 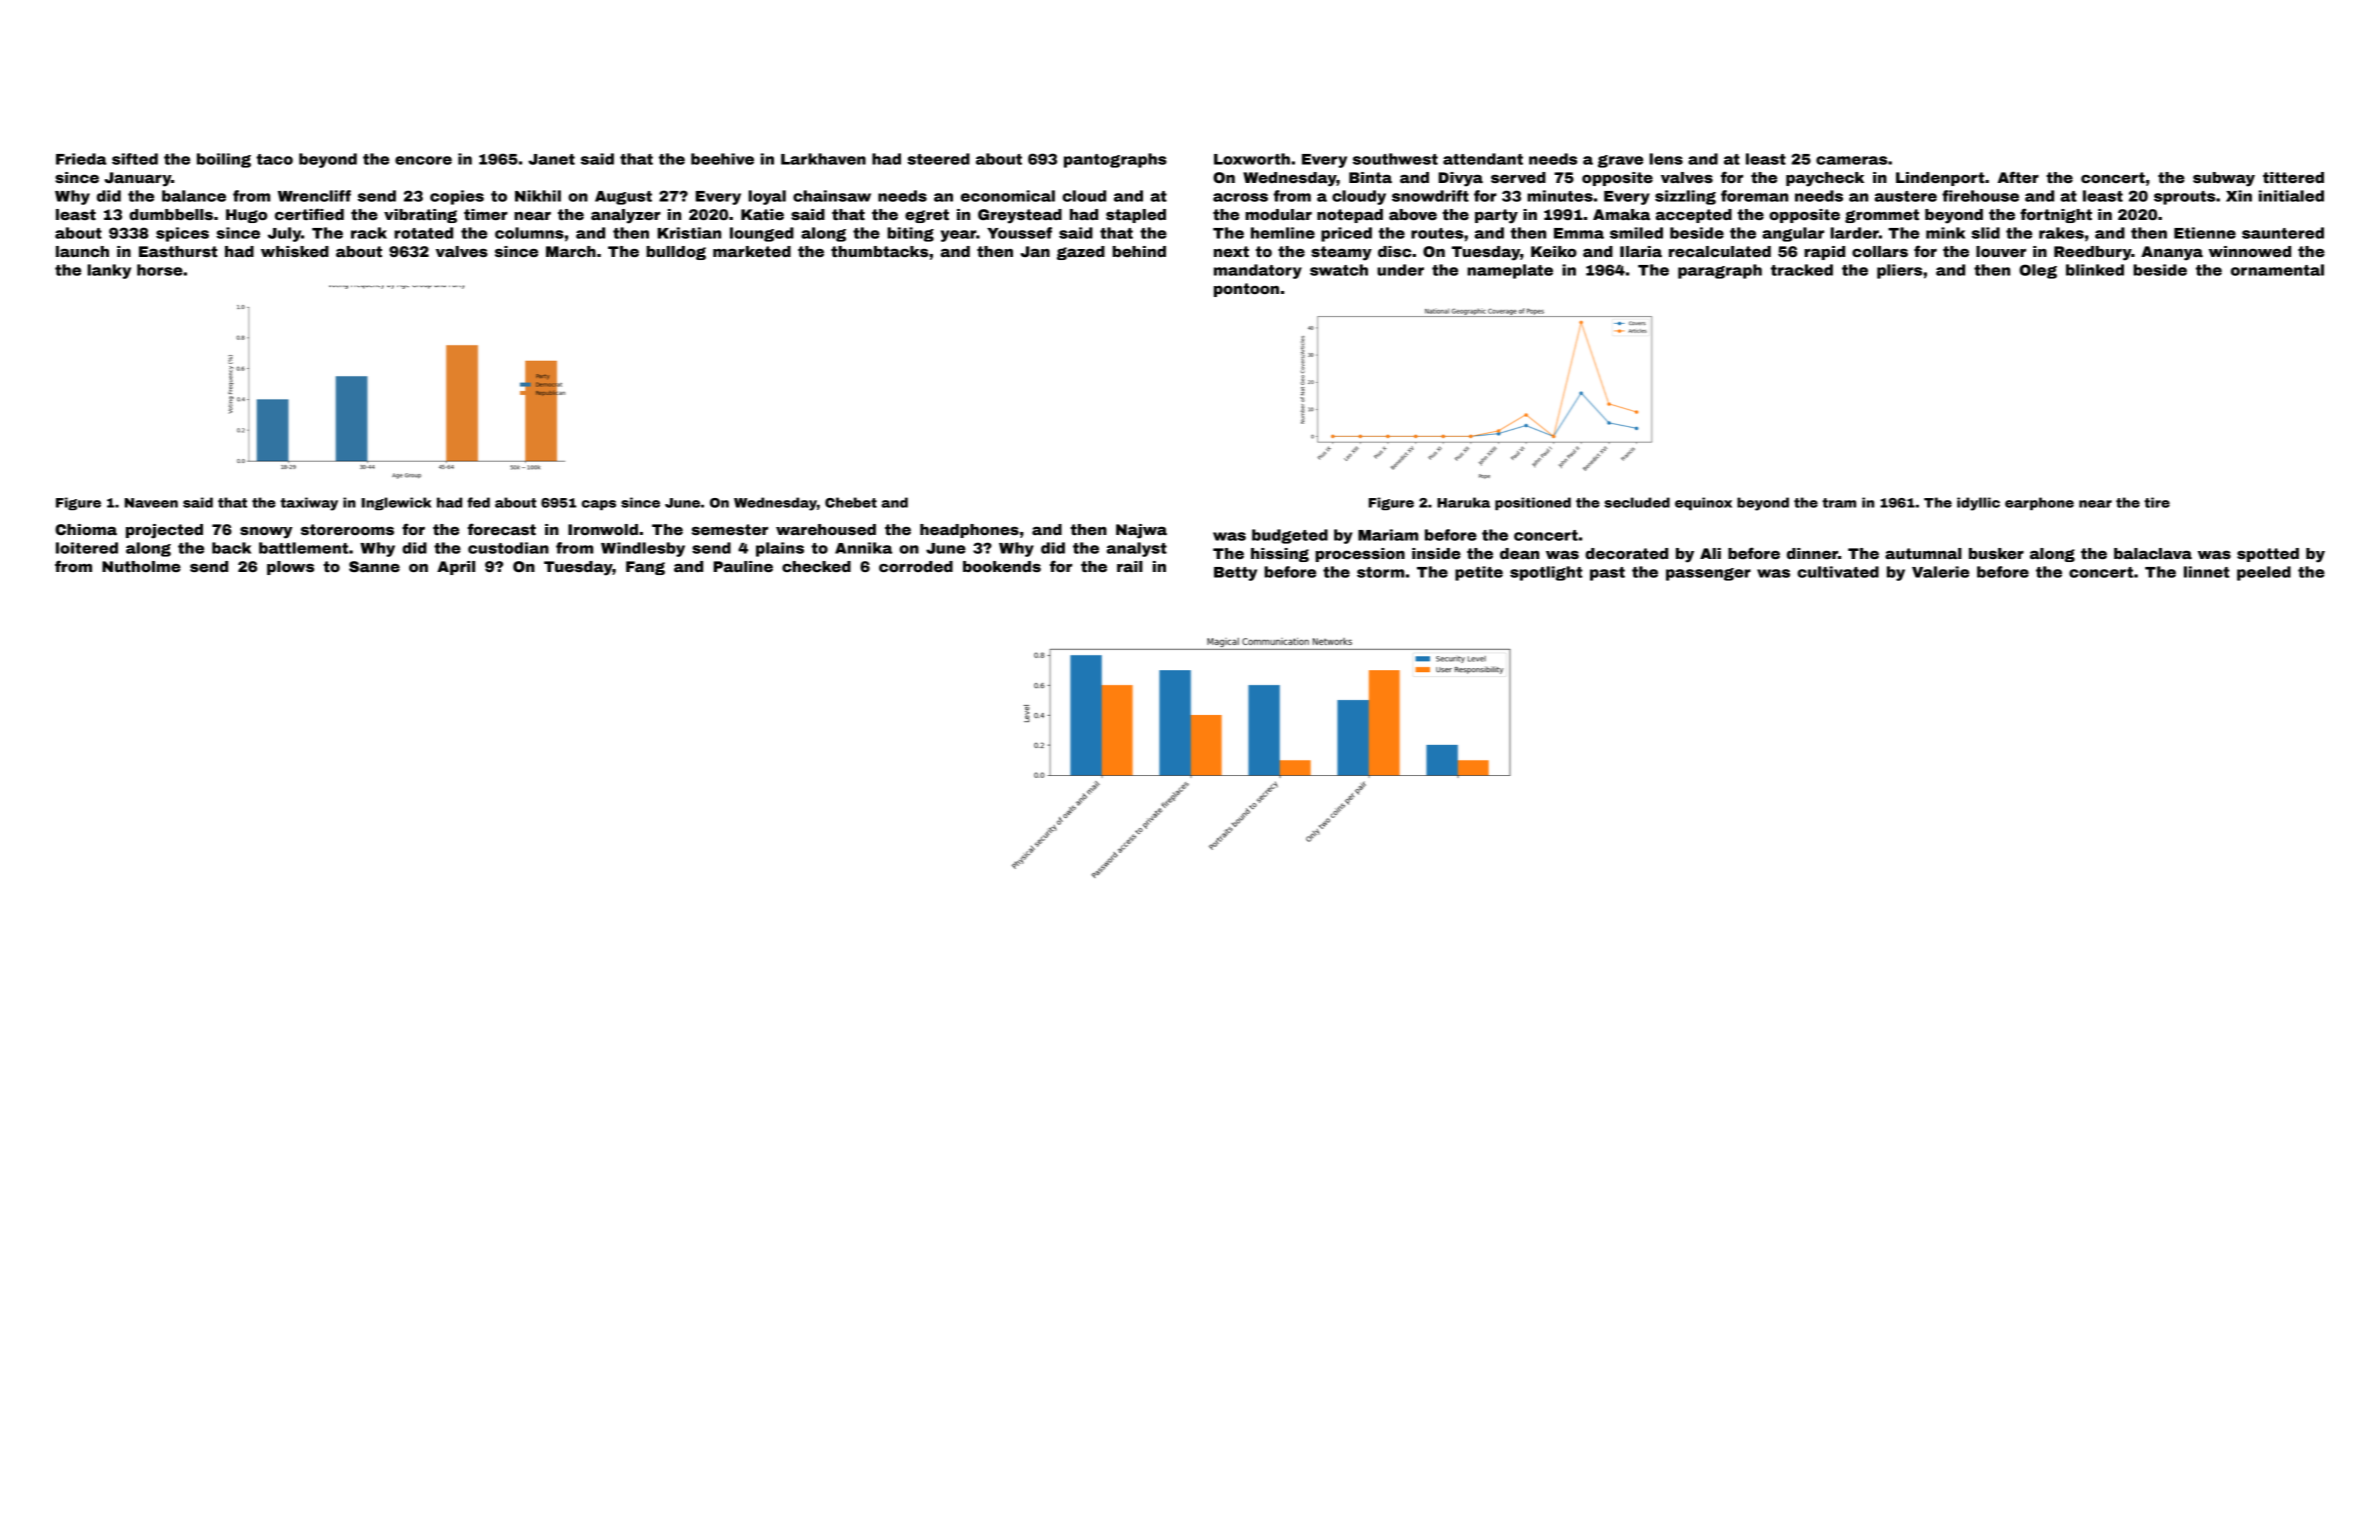 I want to click on dumbbells, so click(x=171, y=214).
